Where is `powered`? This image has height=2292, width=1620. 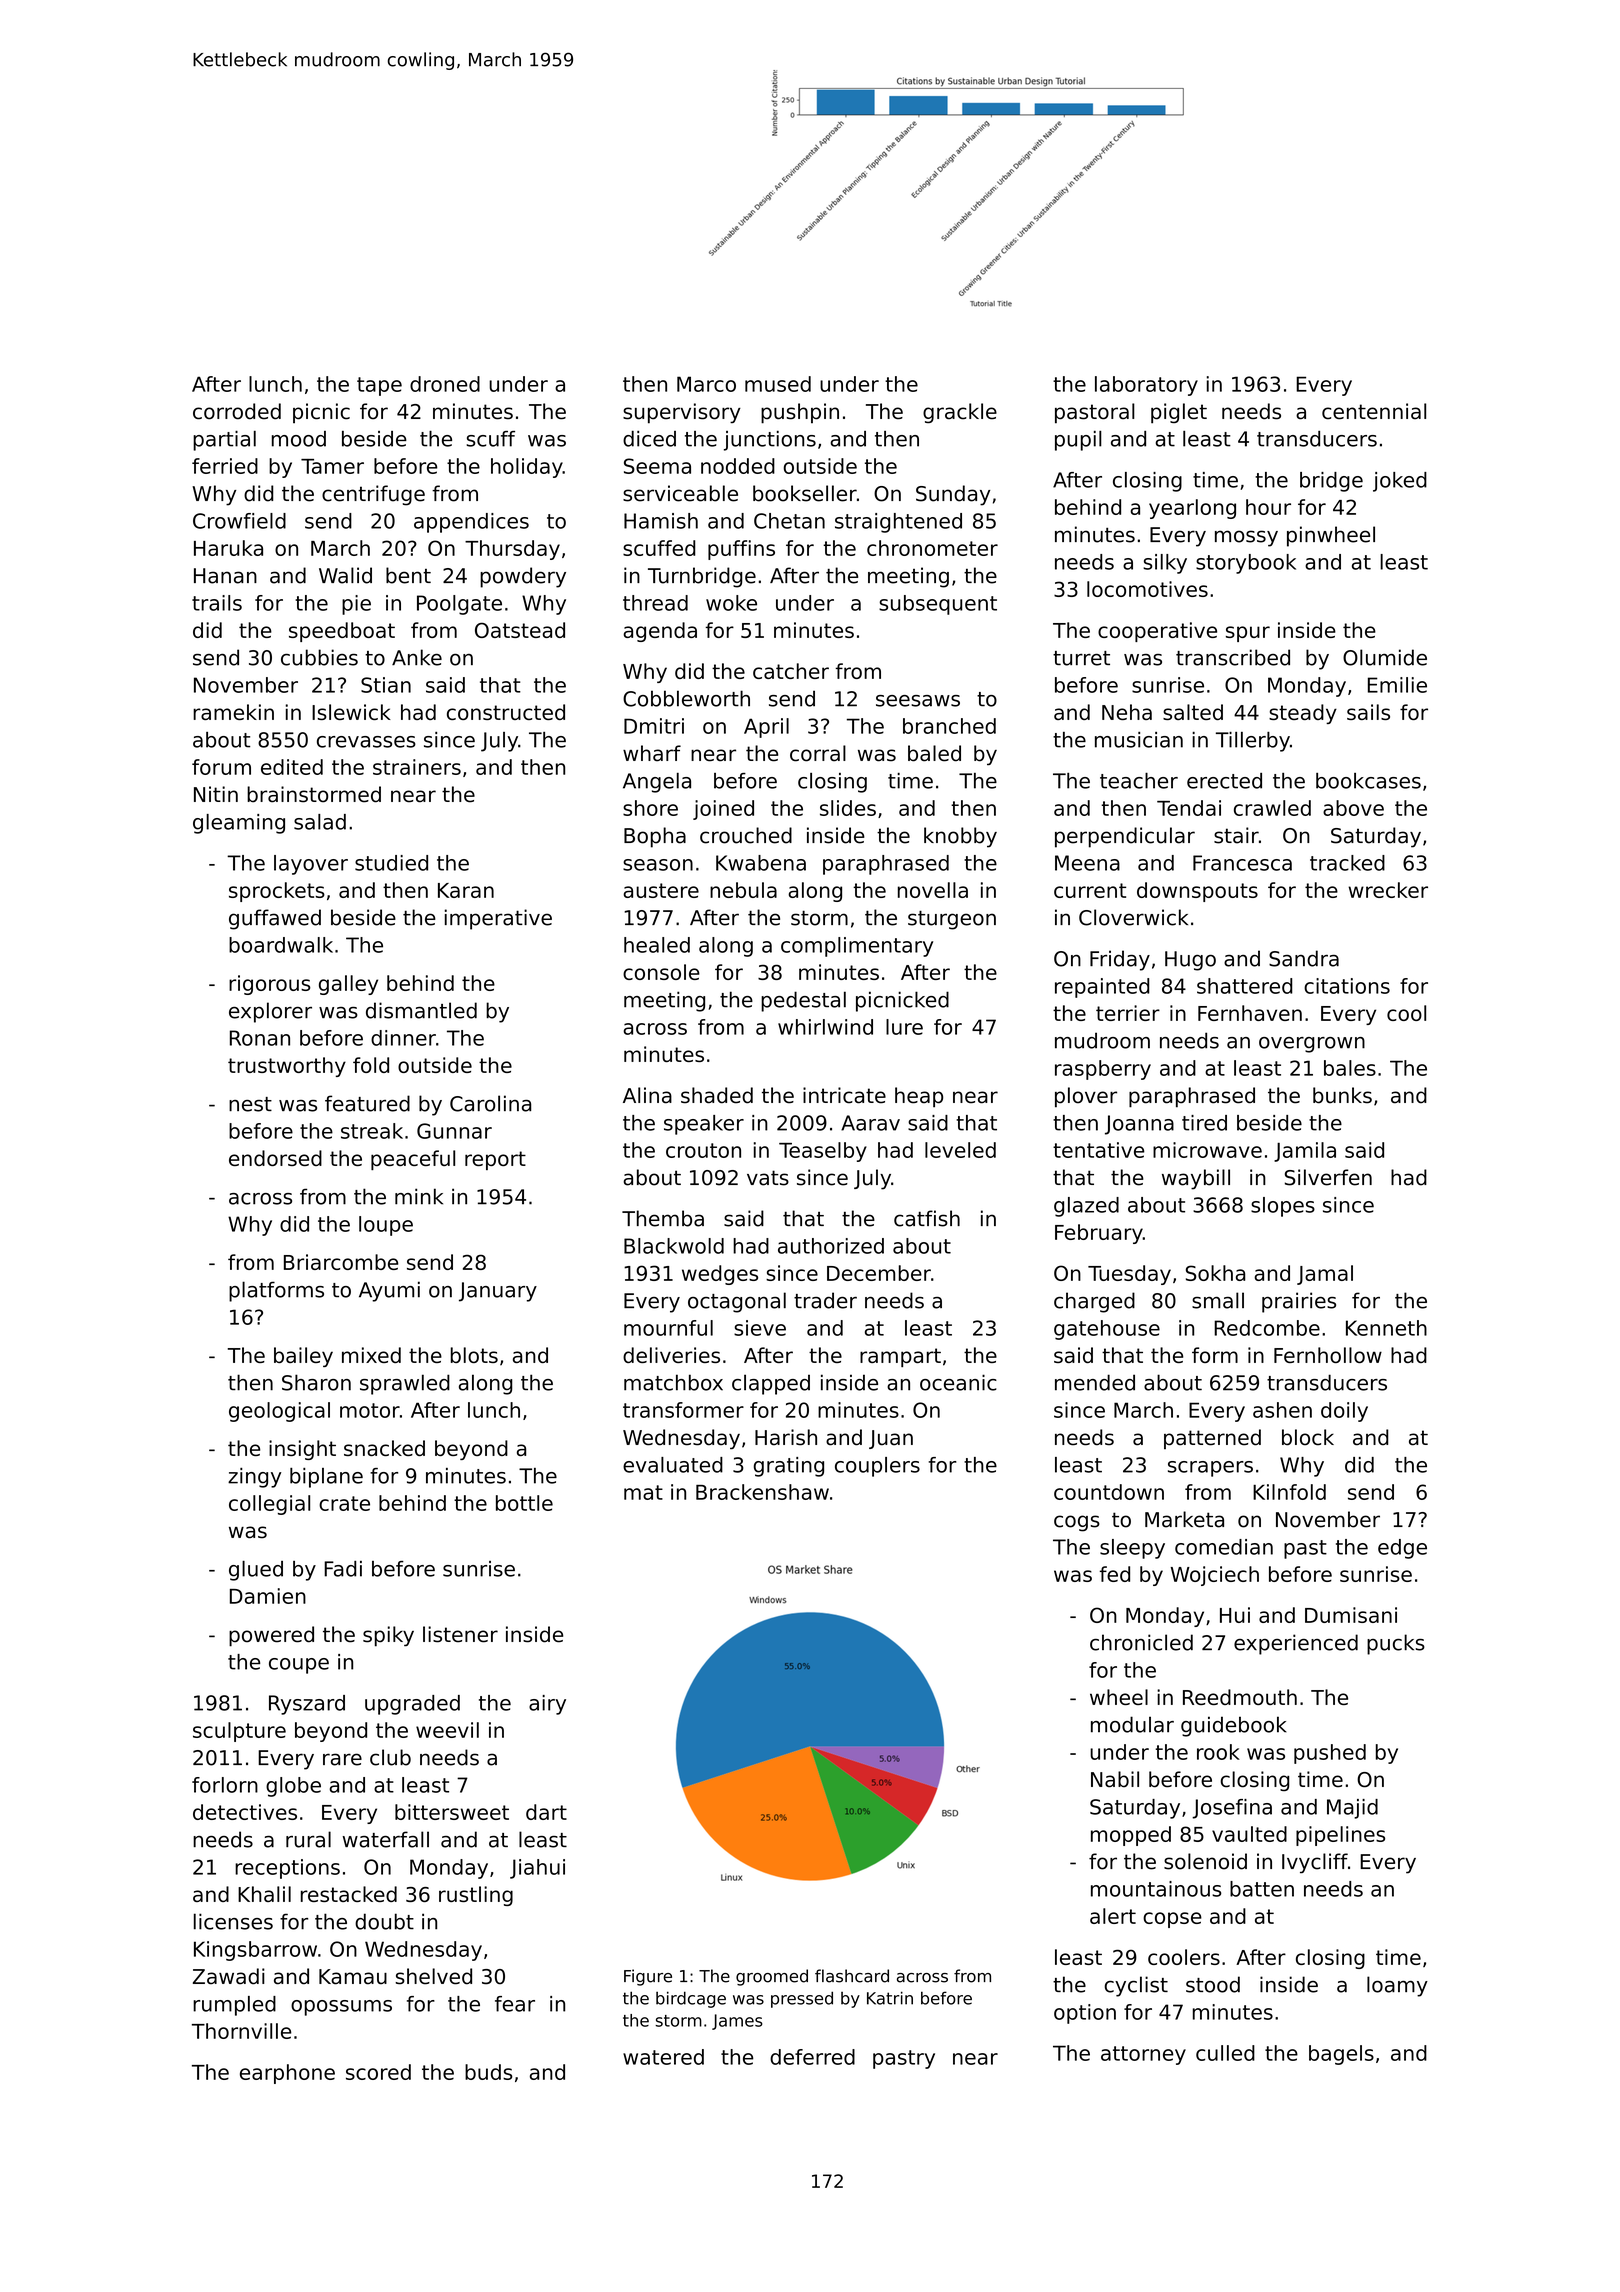 powered is located at coordinates (271, 1636).
